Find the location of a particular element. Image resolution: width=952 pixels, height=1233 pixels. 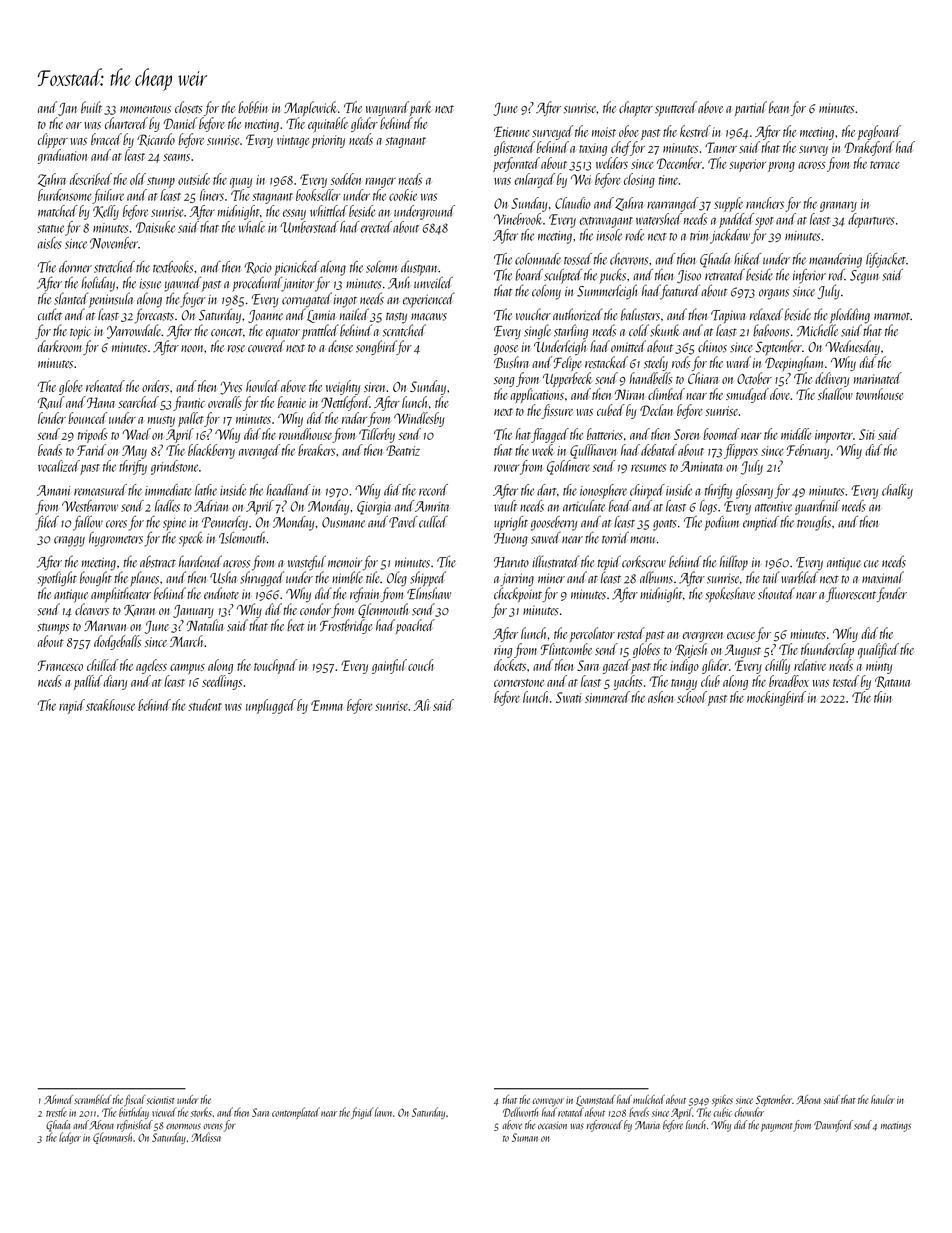

fiscal is located at coordinates (135, 1101).
